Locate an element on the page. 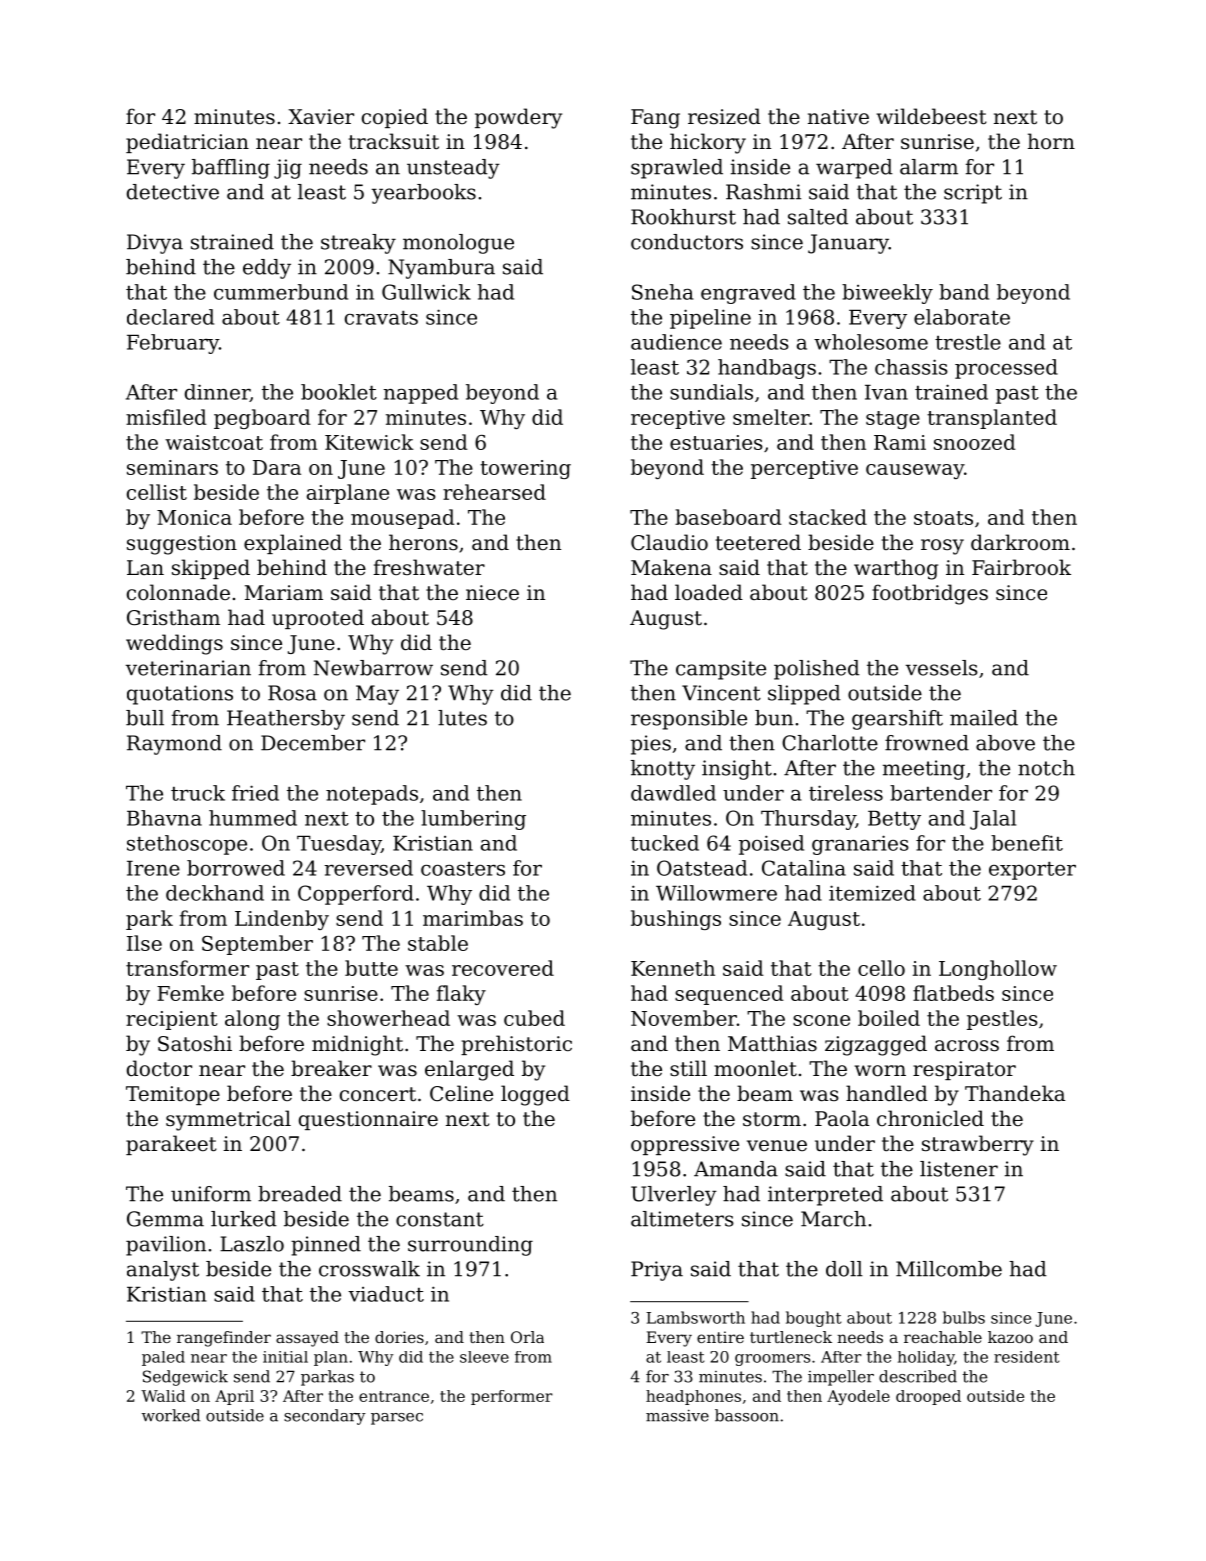  massive is located at coordinates (677, 1415).
